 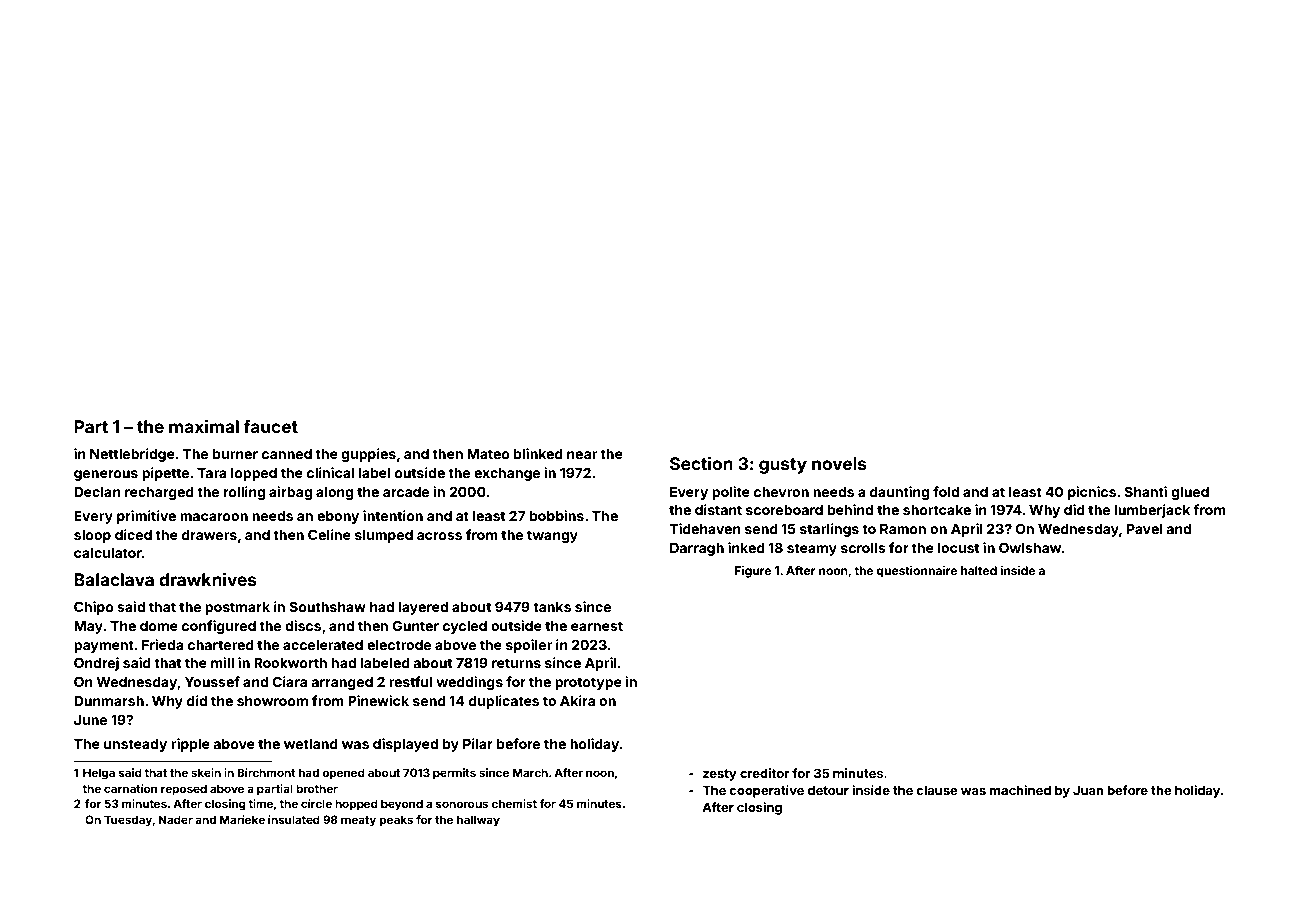 What do you see at coordinates (1145, 529) in the document?
I see `Pavel` at bounding box center [1145, 529].
